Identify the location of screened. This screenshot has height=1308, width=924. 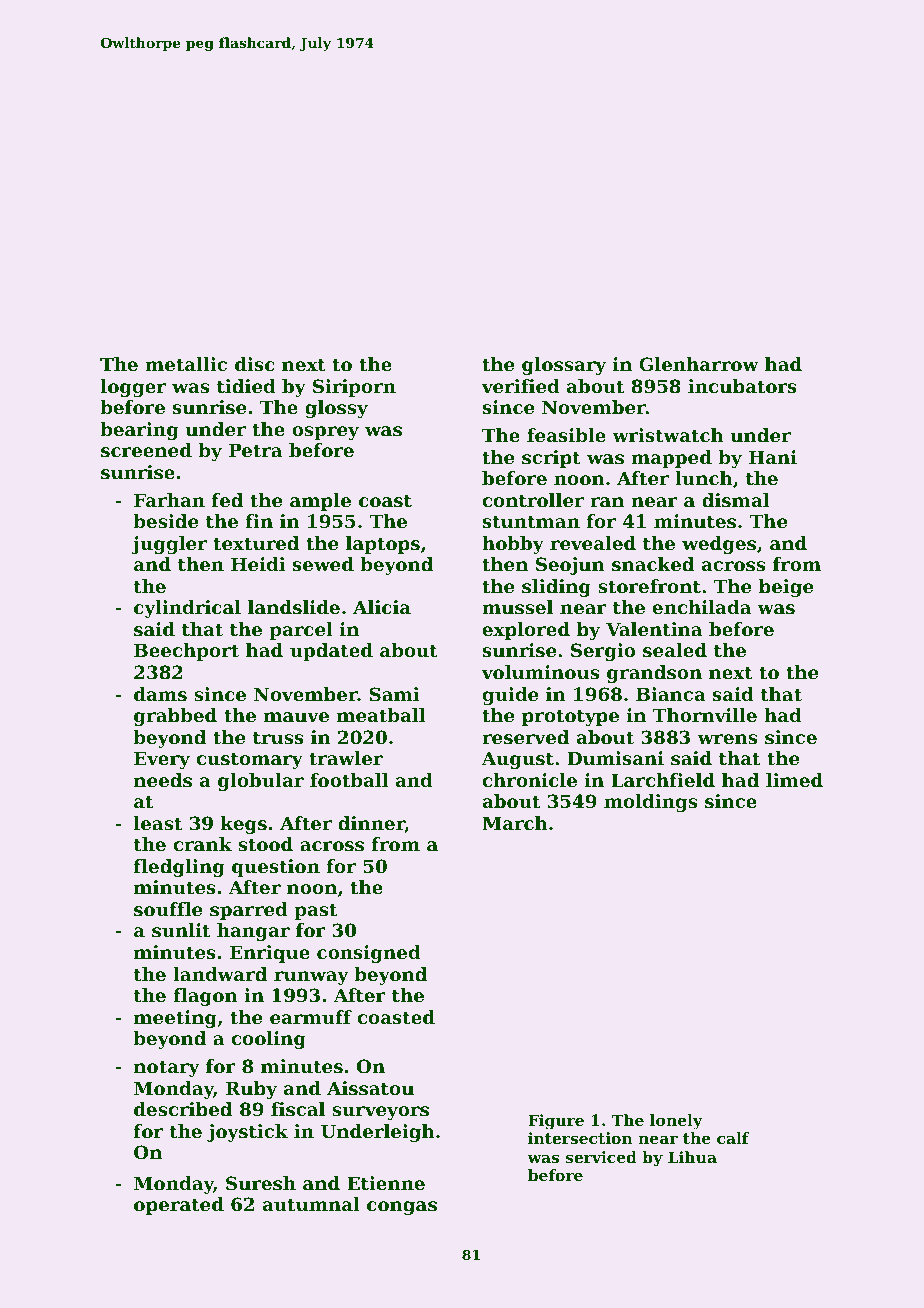
(146, 450).
